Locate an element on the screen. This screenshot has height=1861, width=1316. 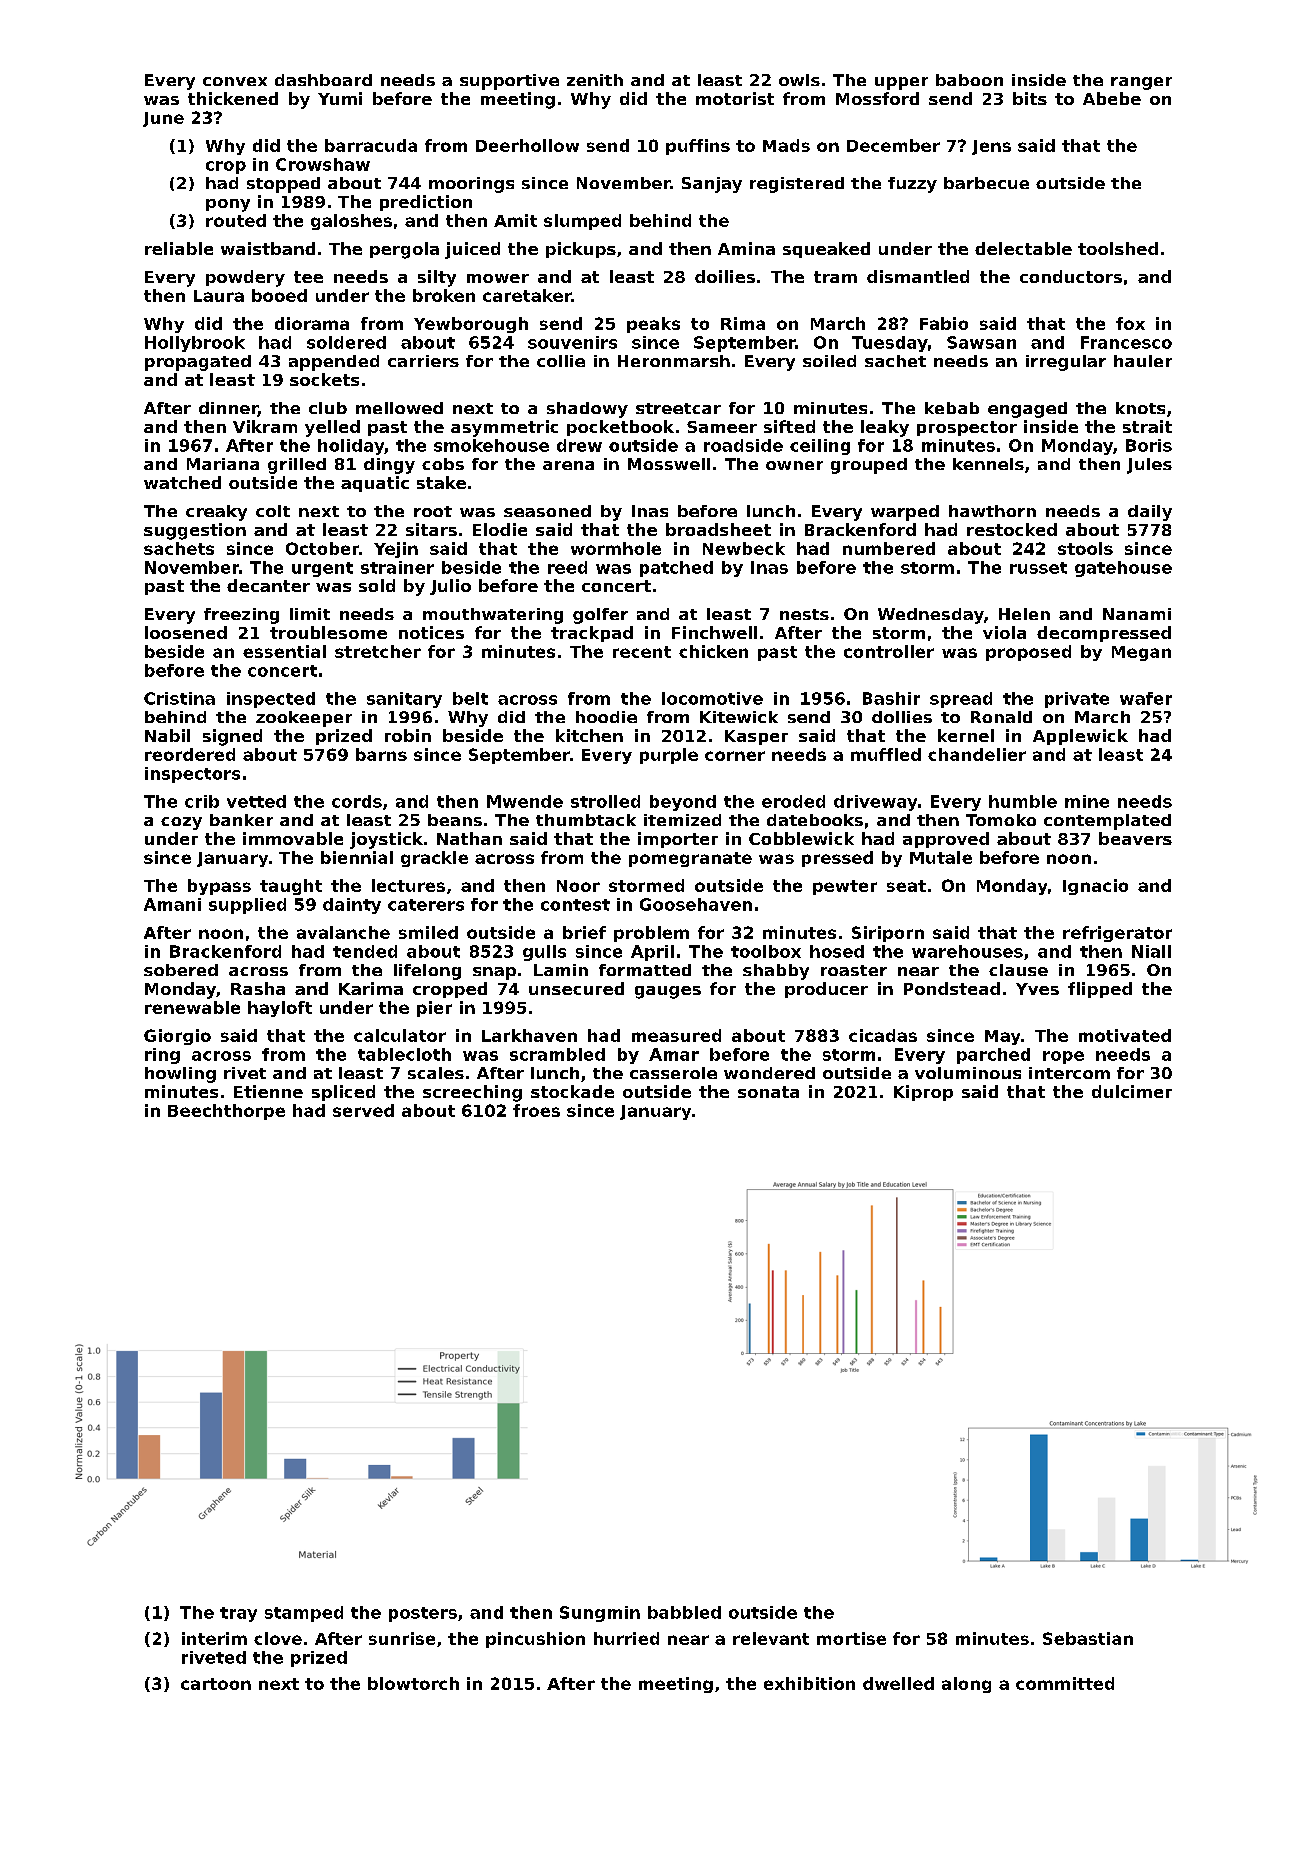
ranger is located at coordinates (1141, 83).
